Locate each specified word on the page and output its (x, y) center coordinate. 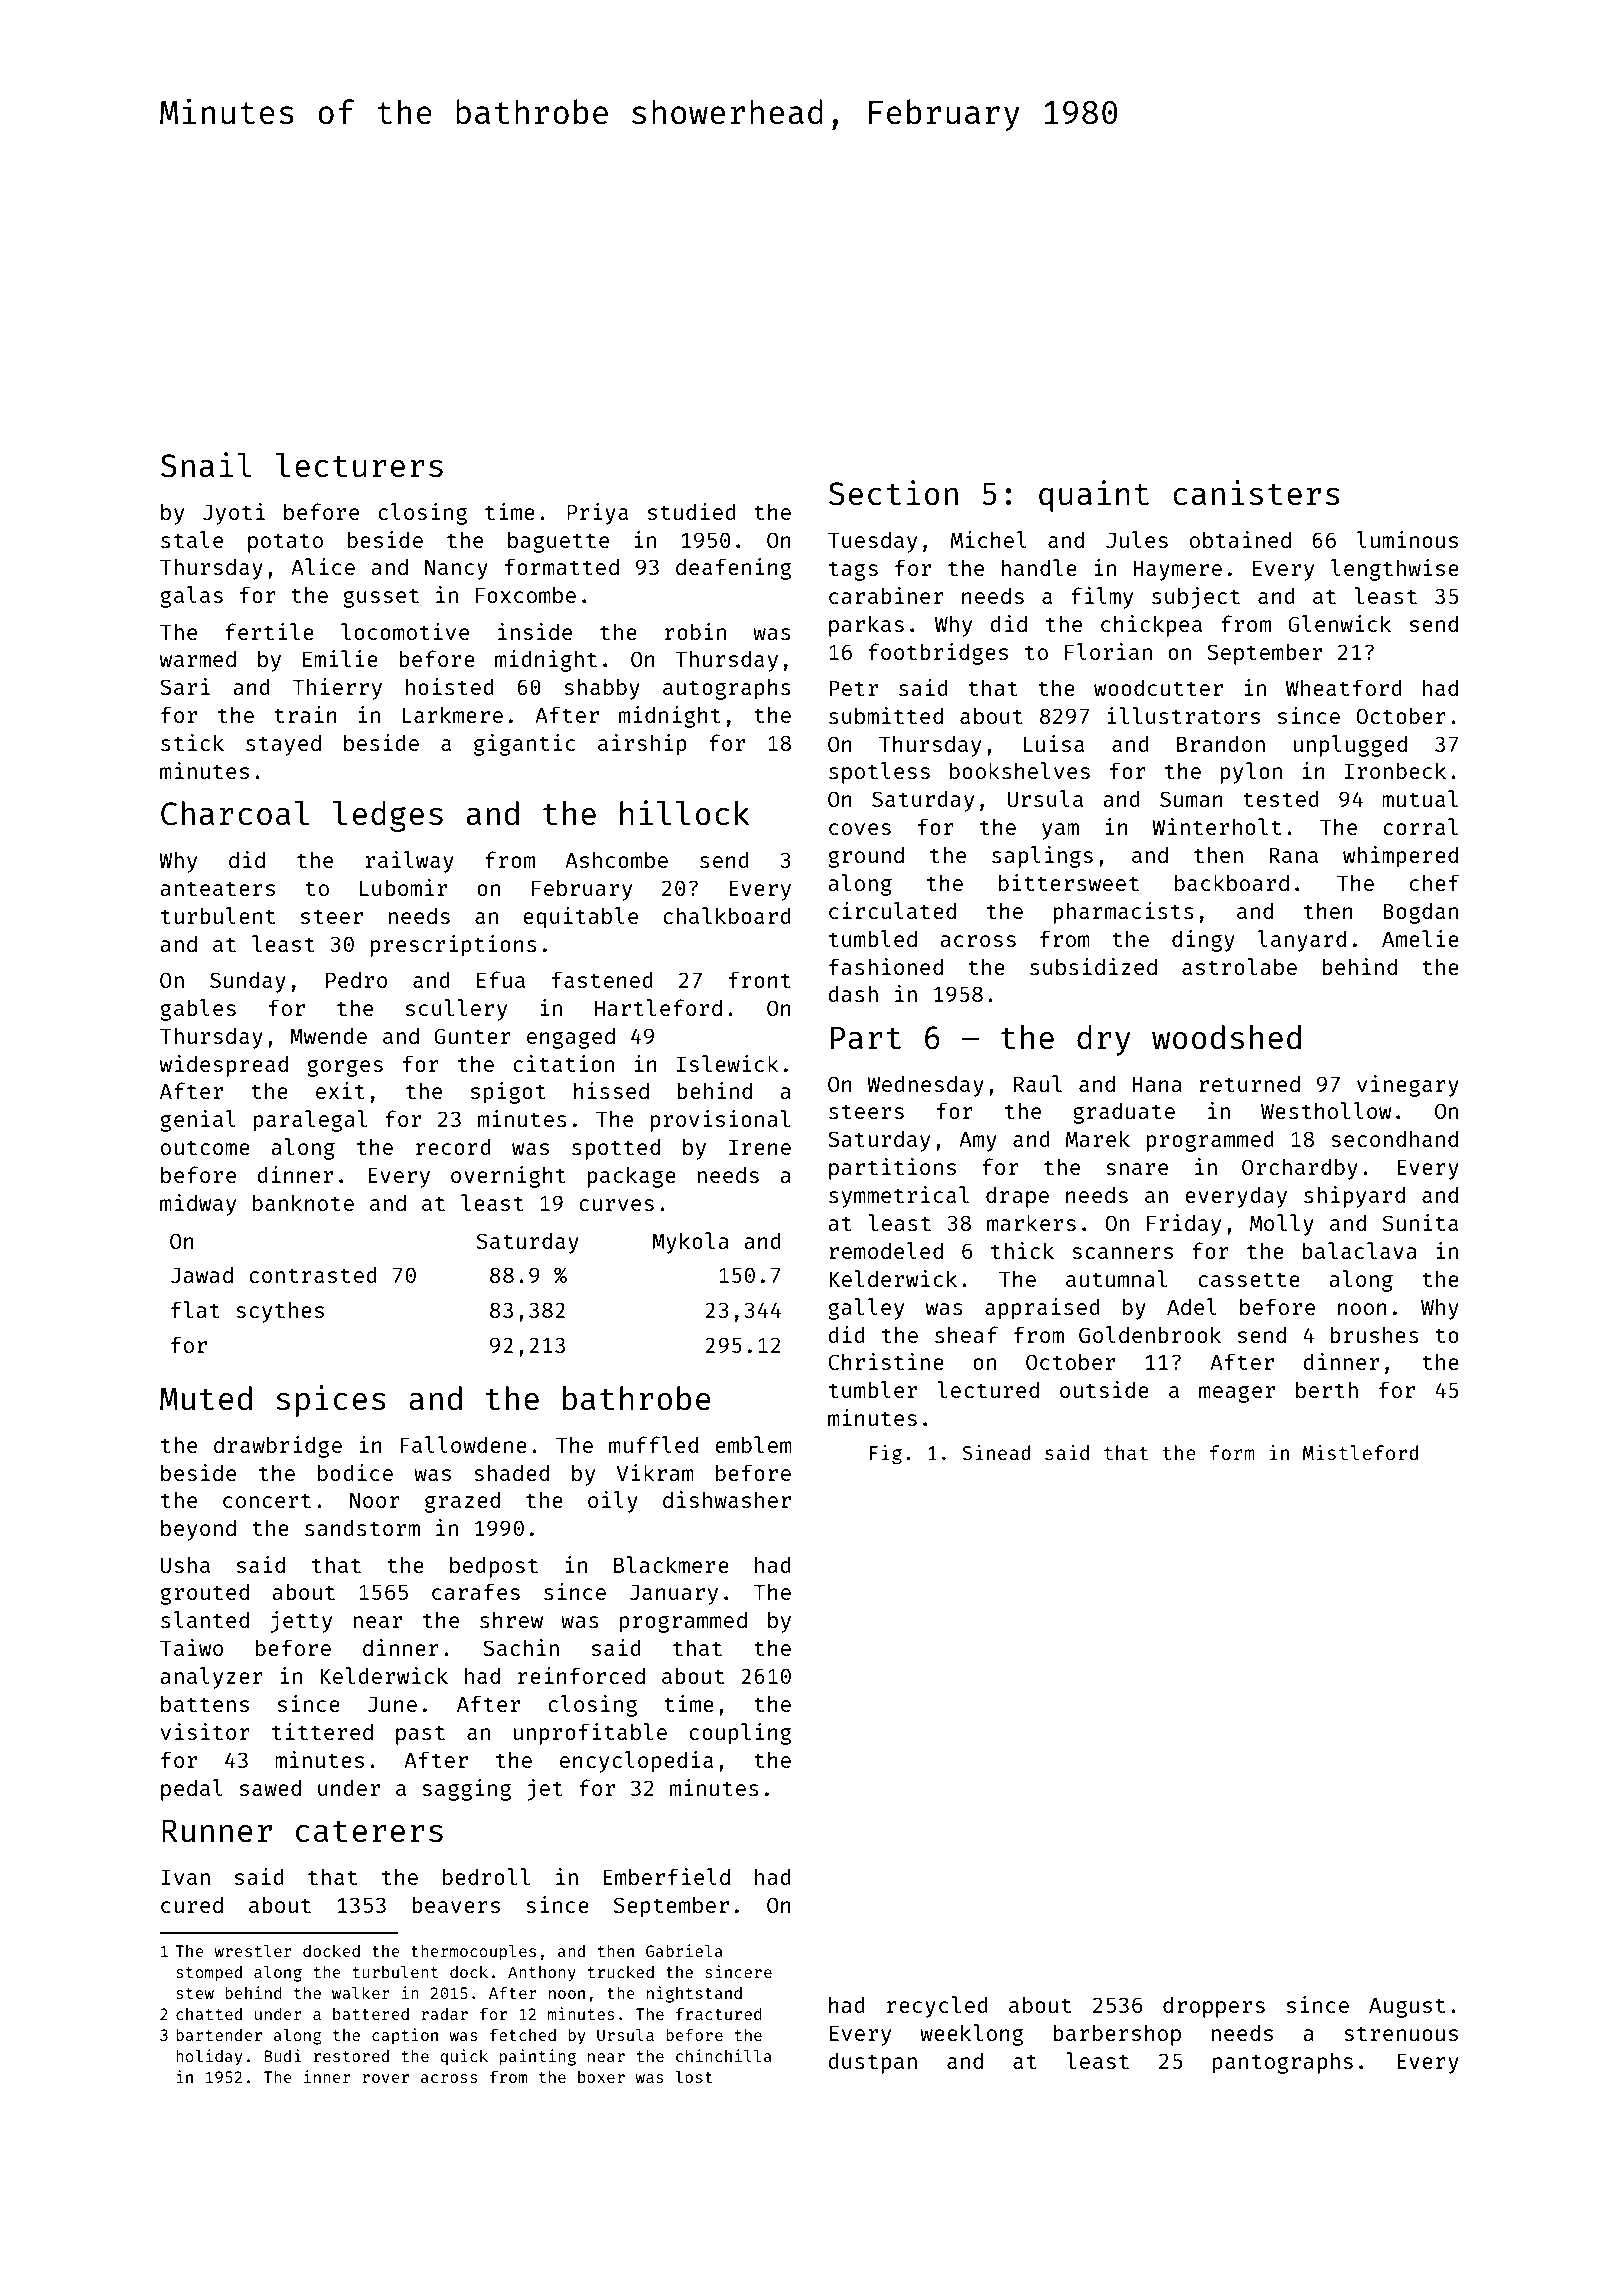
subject (1196, 598)
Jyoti (234, 514)
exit (340, 1090)
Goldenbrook (1150, 1334)
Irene (760, 1147)
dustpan (872, 2063)
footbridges (938, 654)
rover (385, 2078)
